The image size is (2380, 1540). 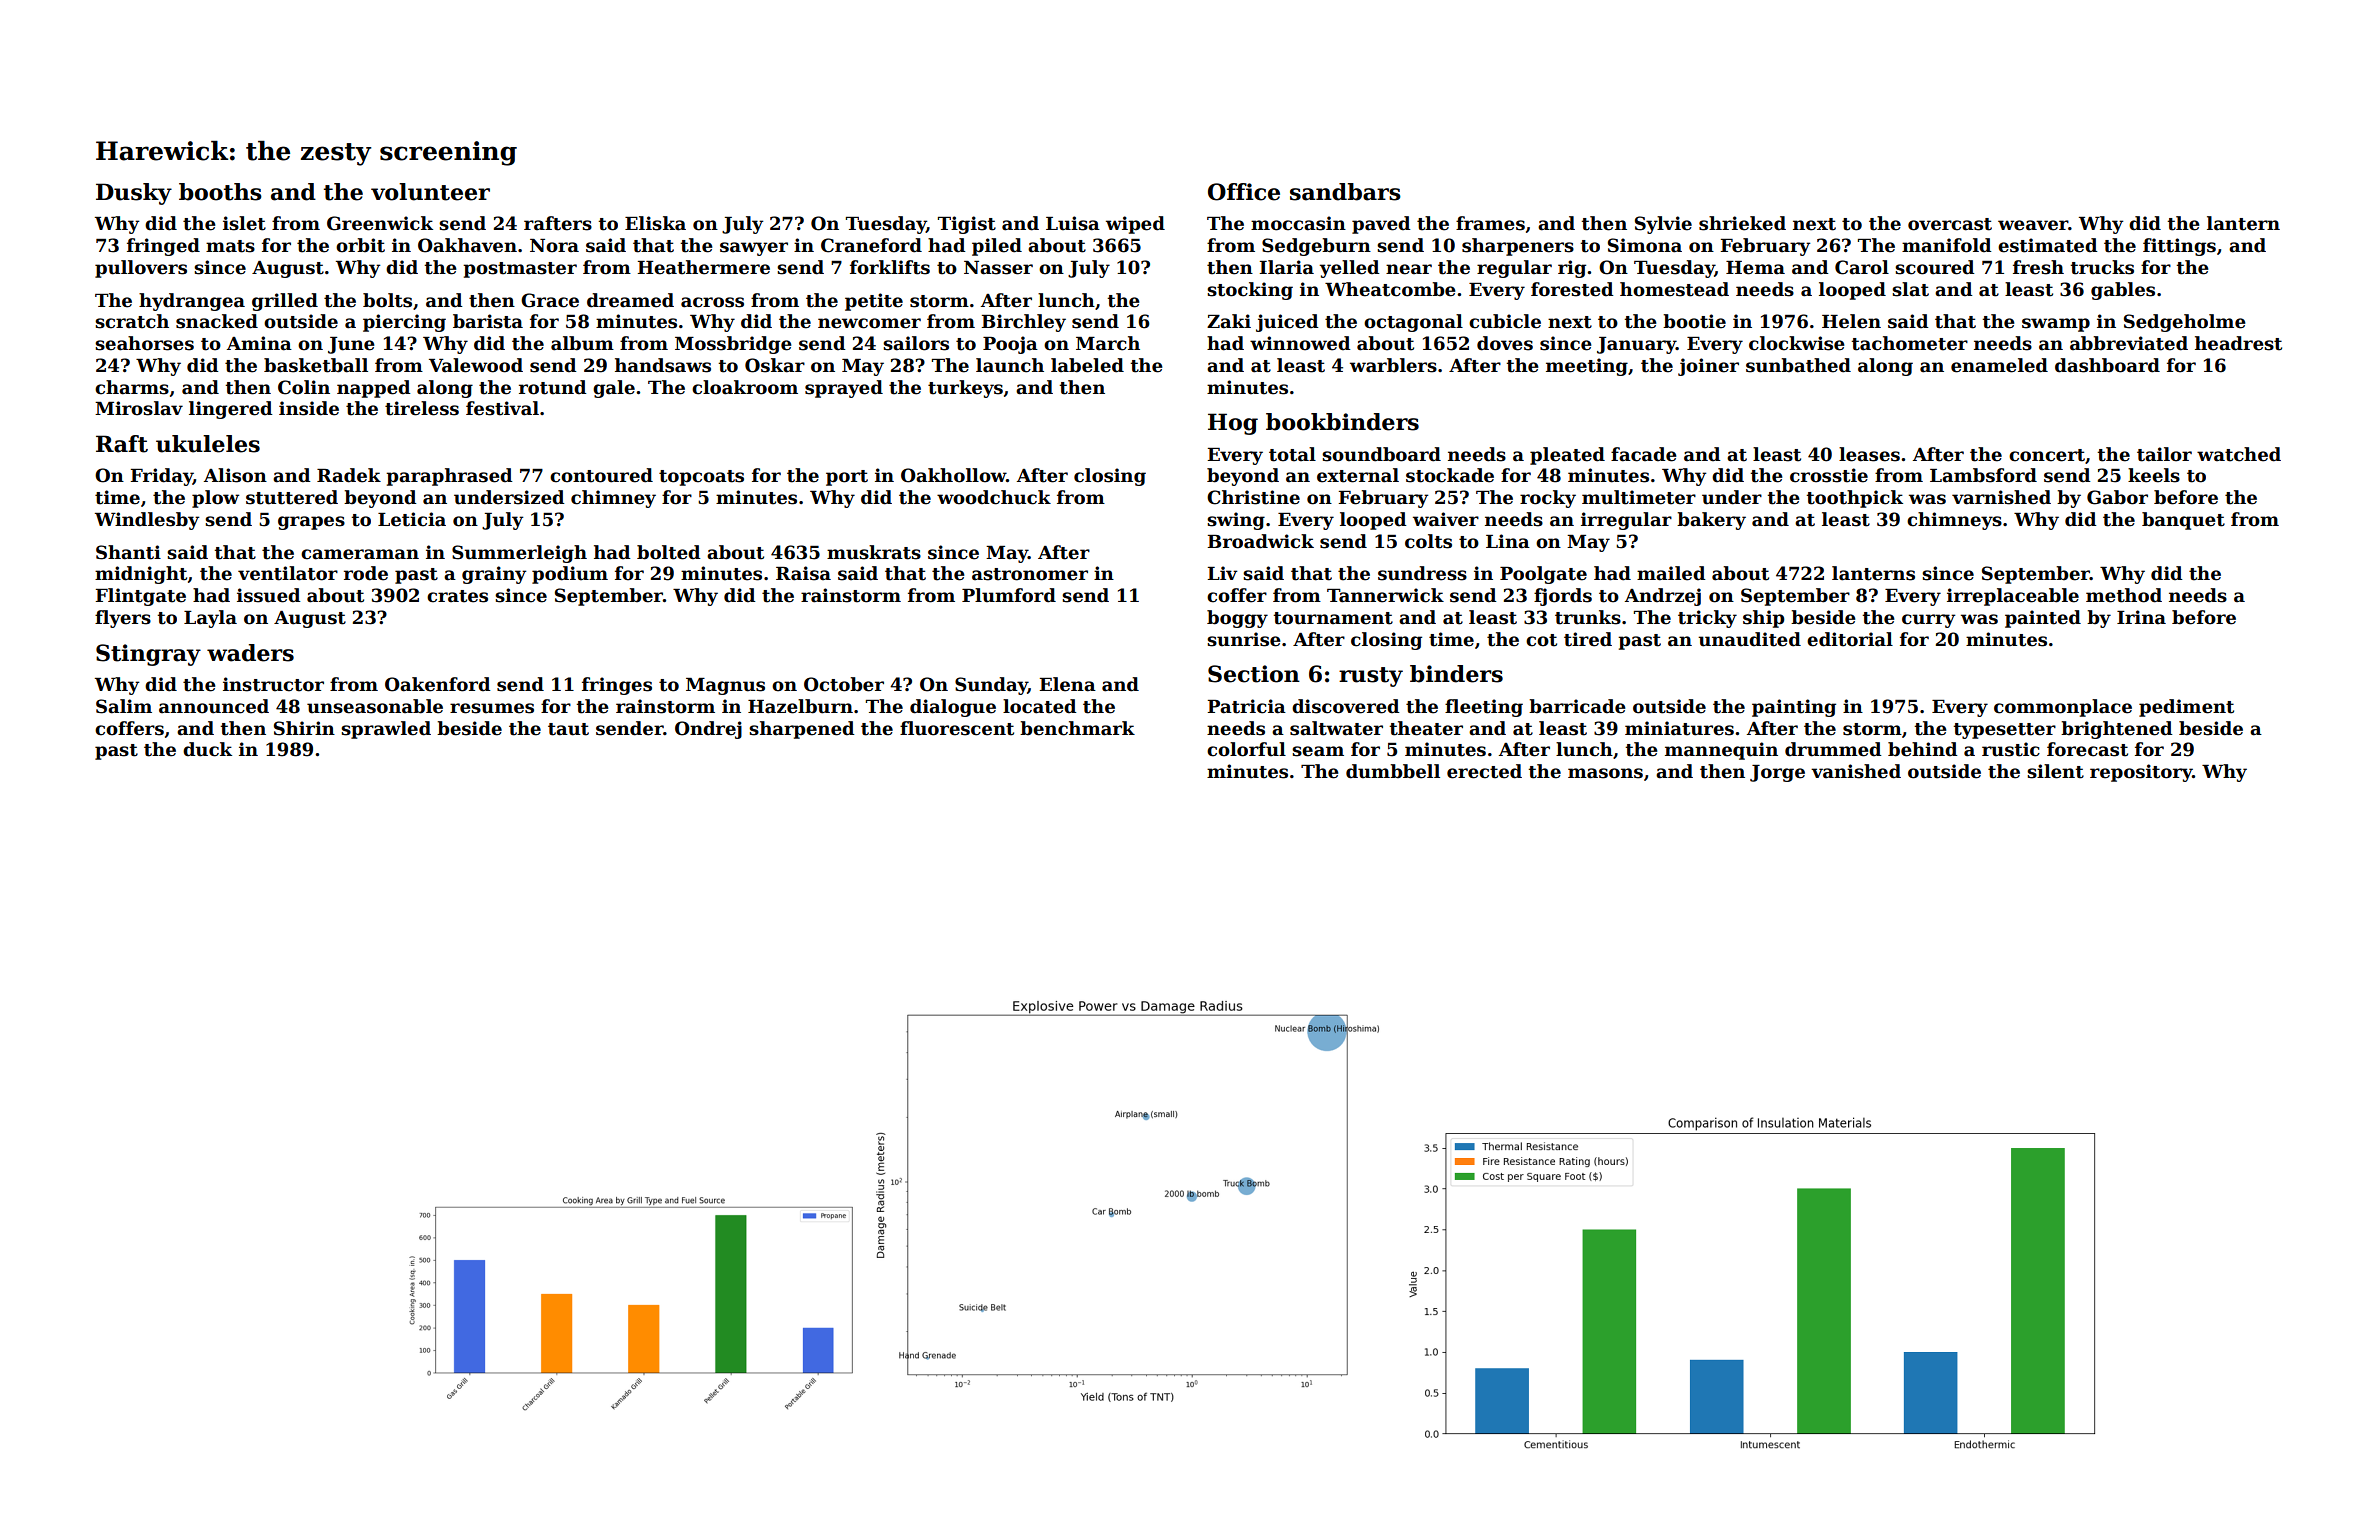 What do you see at coordinates (208, 444) in the page?
I see `ukuleles` at bounding box center [208, 444].
